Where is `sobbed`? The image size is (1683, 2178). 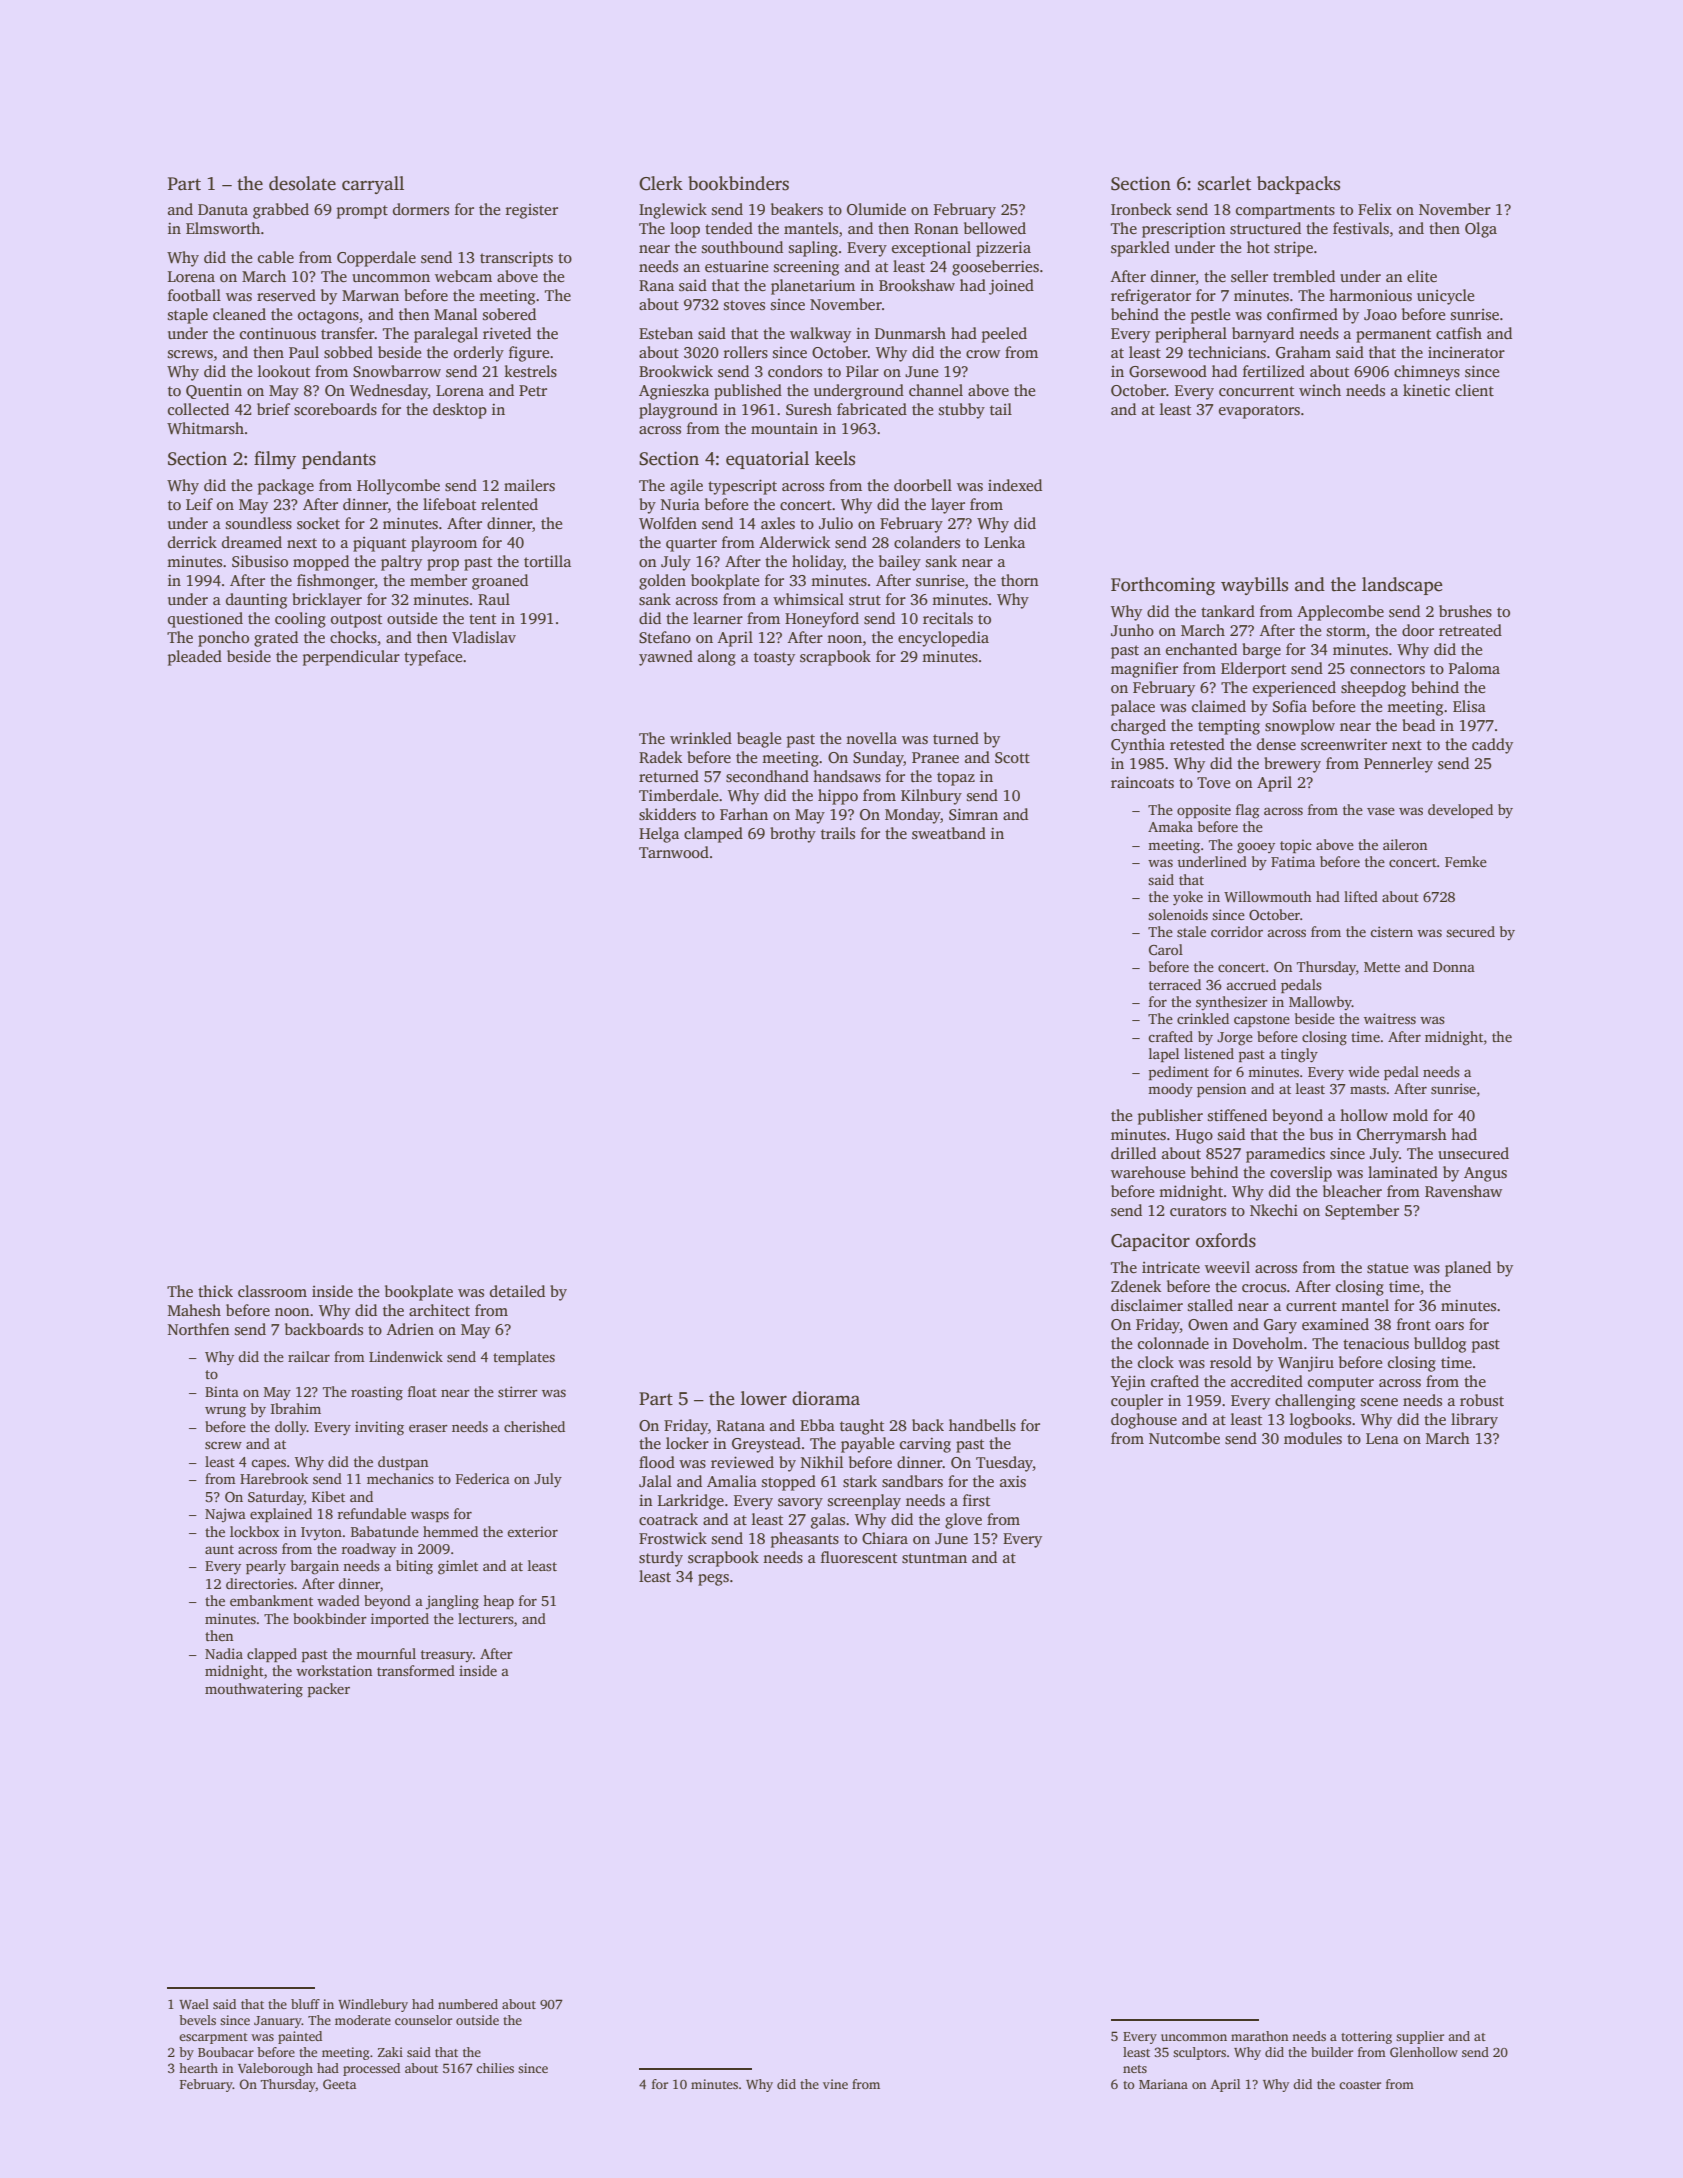
sobbed is located at coordinates (348, 352).
